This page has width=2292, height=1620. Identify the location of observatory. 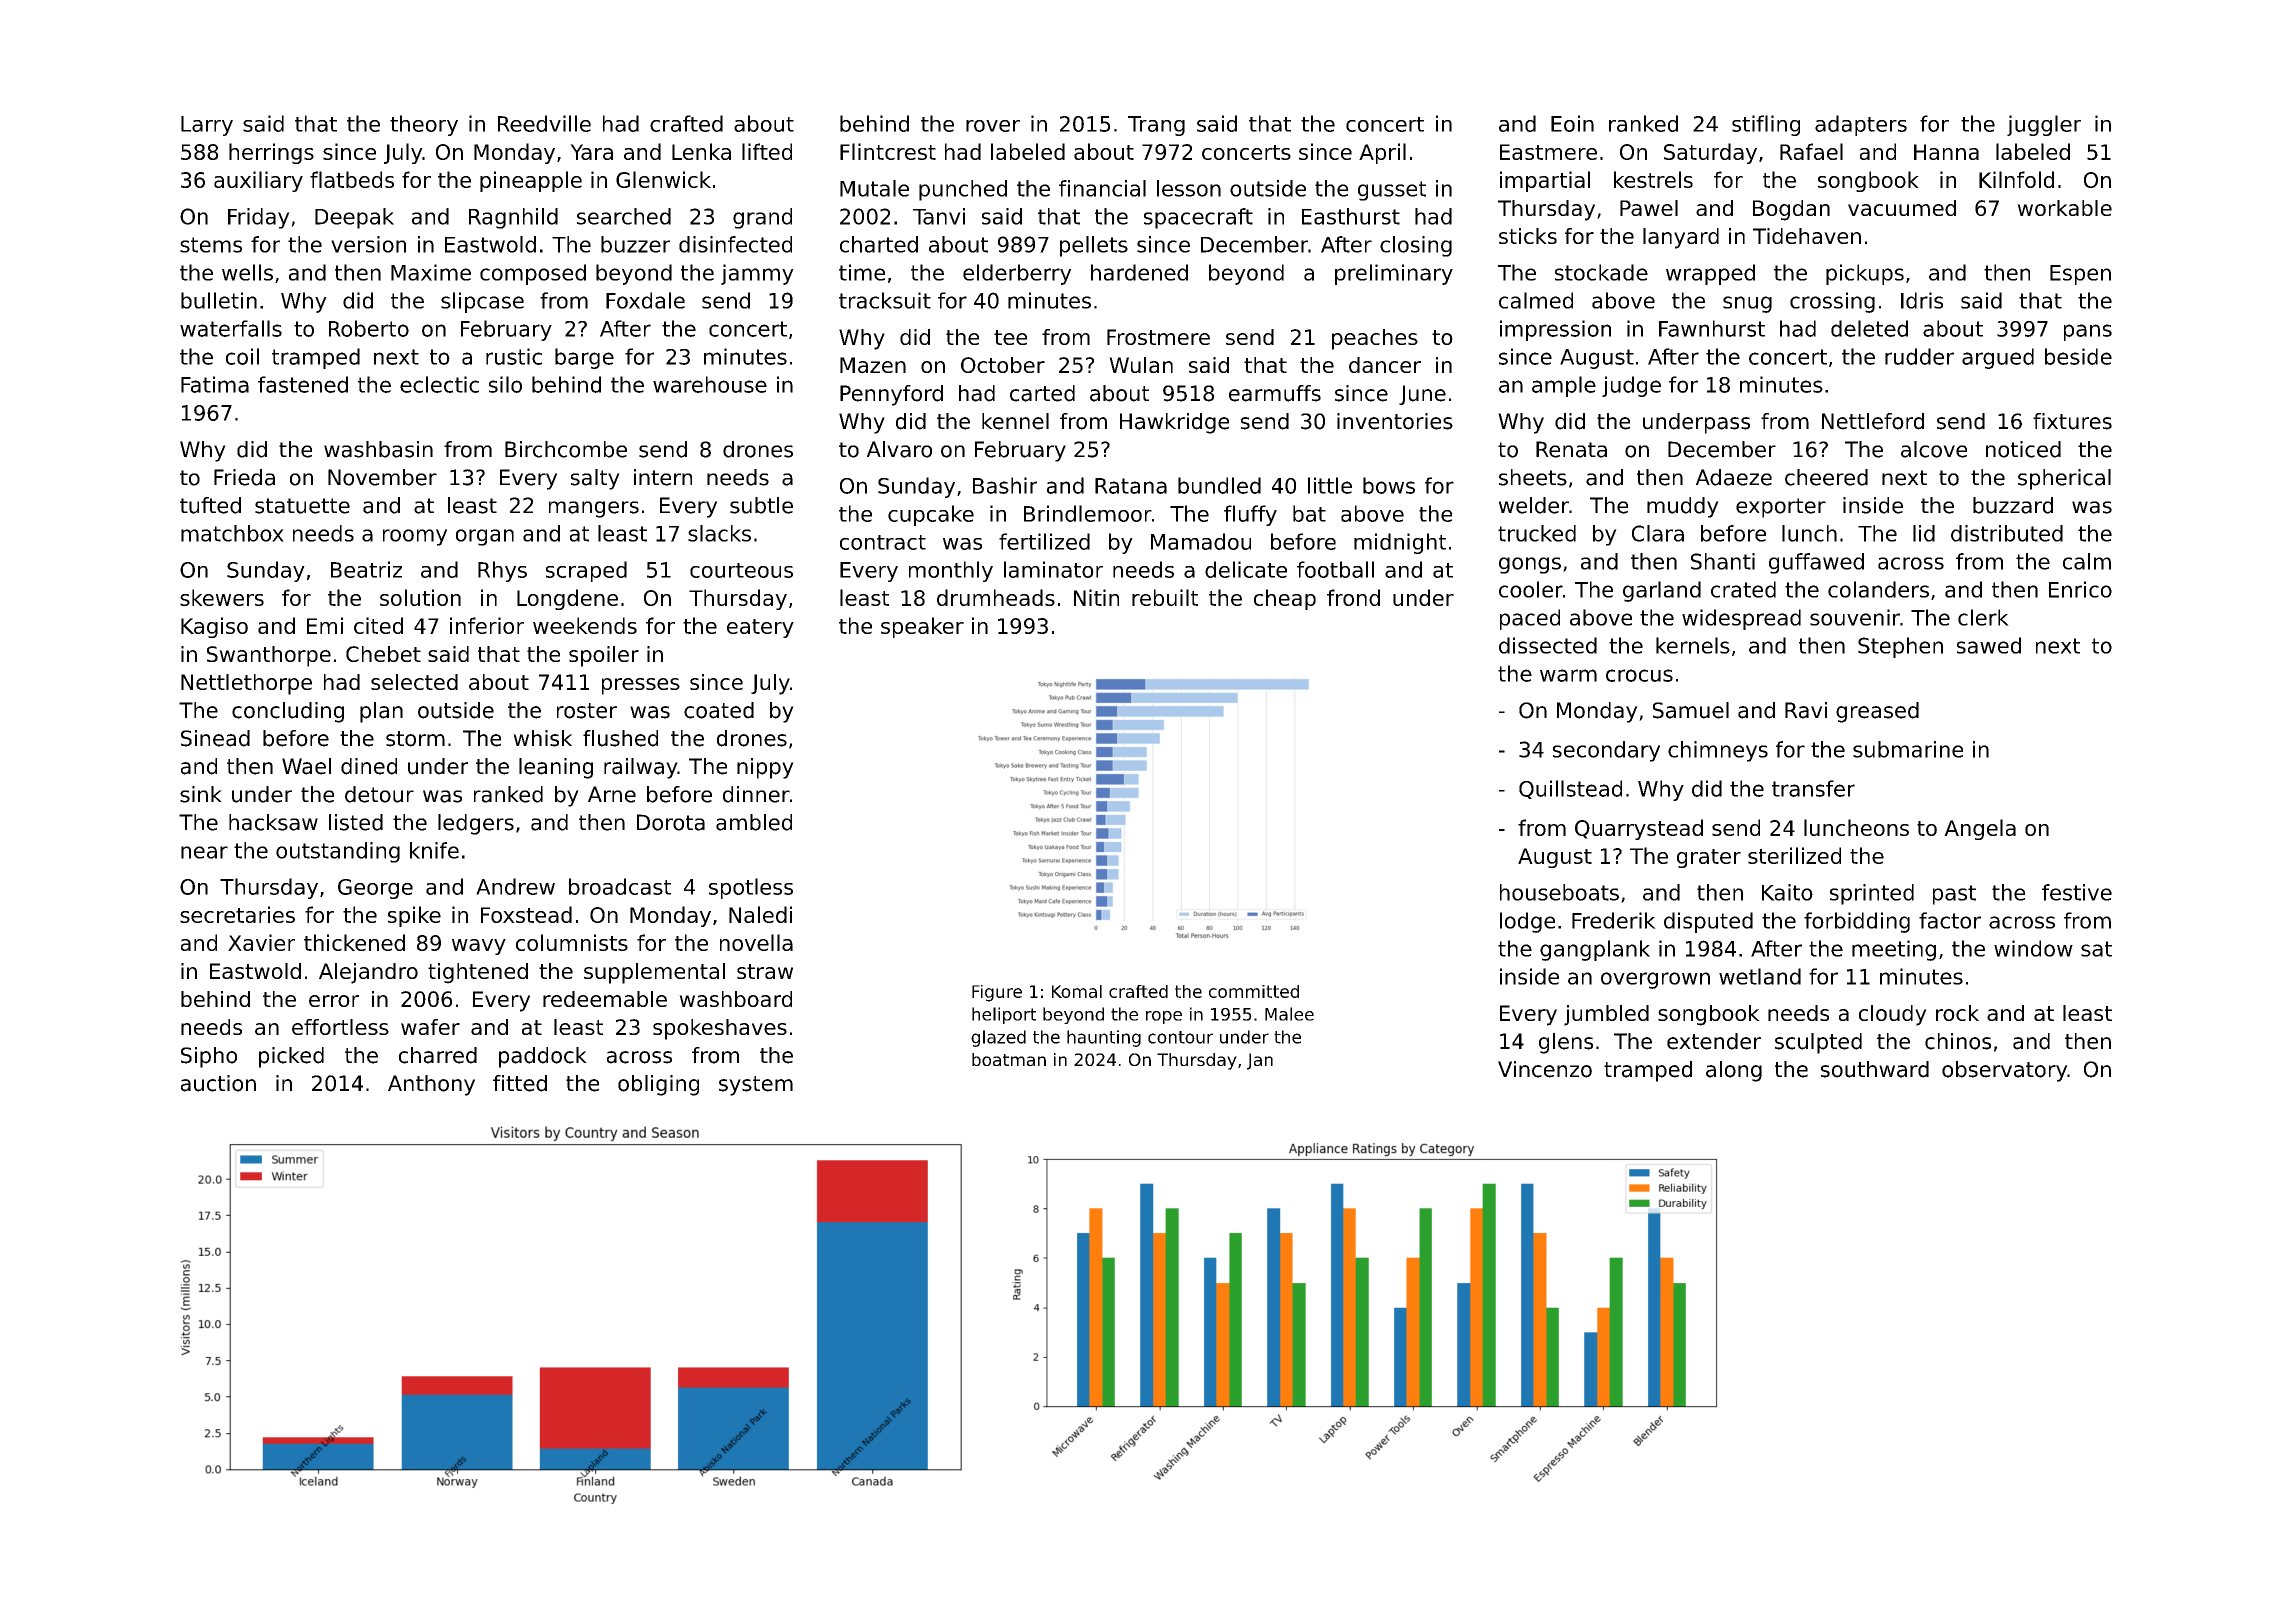
(2004, 1071).
